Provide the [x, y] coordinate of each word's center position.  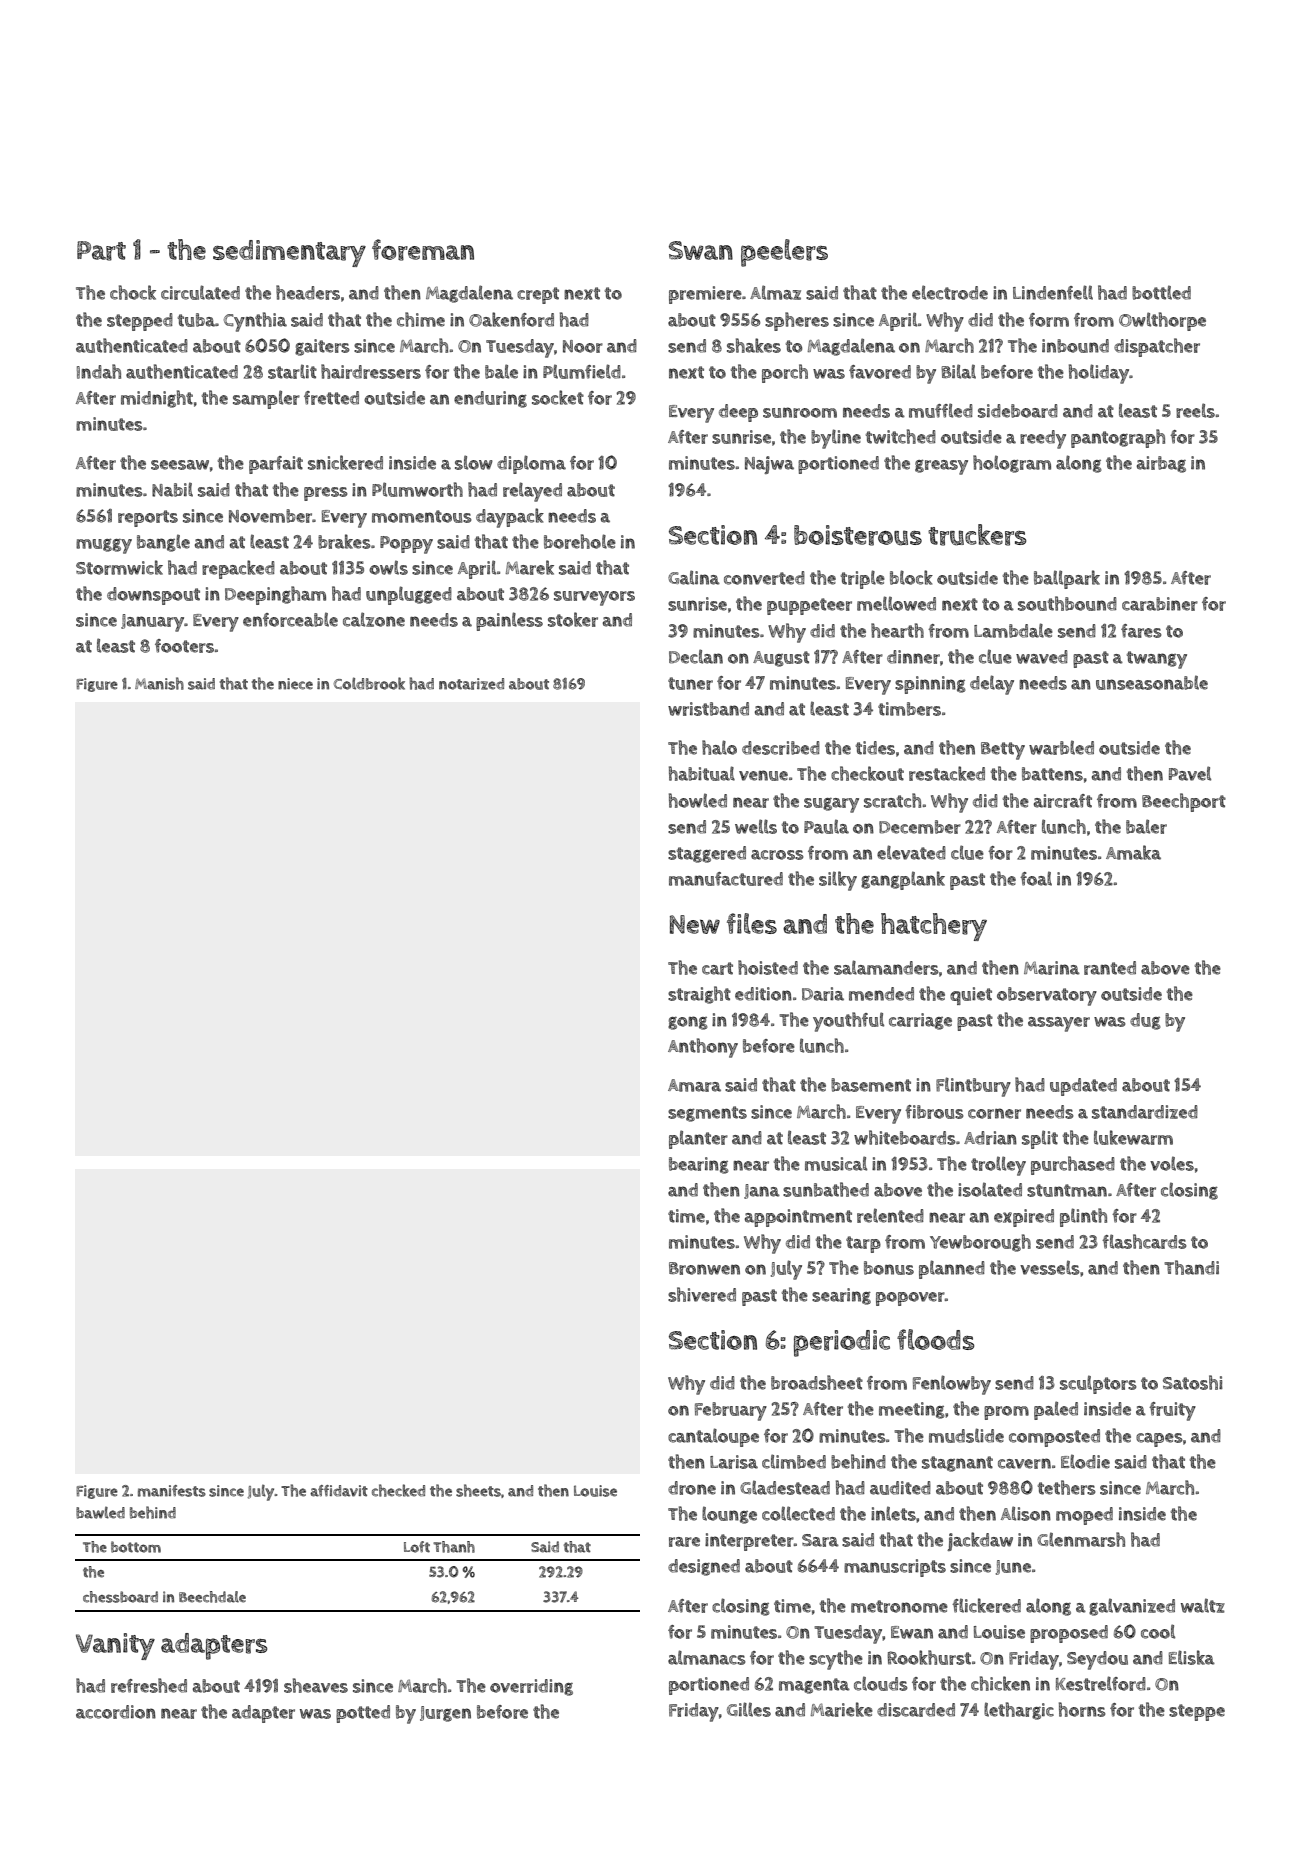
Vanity [115, 1646]
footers [184, 646]
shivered [702, 1294]
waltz [1203, 1605]
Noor [583, 346]
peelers [784, 253]
